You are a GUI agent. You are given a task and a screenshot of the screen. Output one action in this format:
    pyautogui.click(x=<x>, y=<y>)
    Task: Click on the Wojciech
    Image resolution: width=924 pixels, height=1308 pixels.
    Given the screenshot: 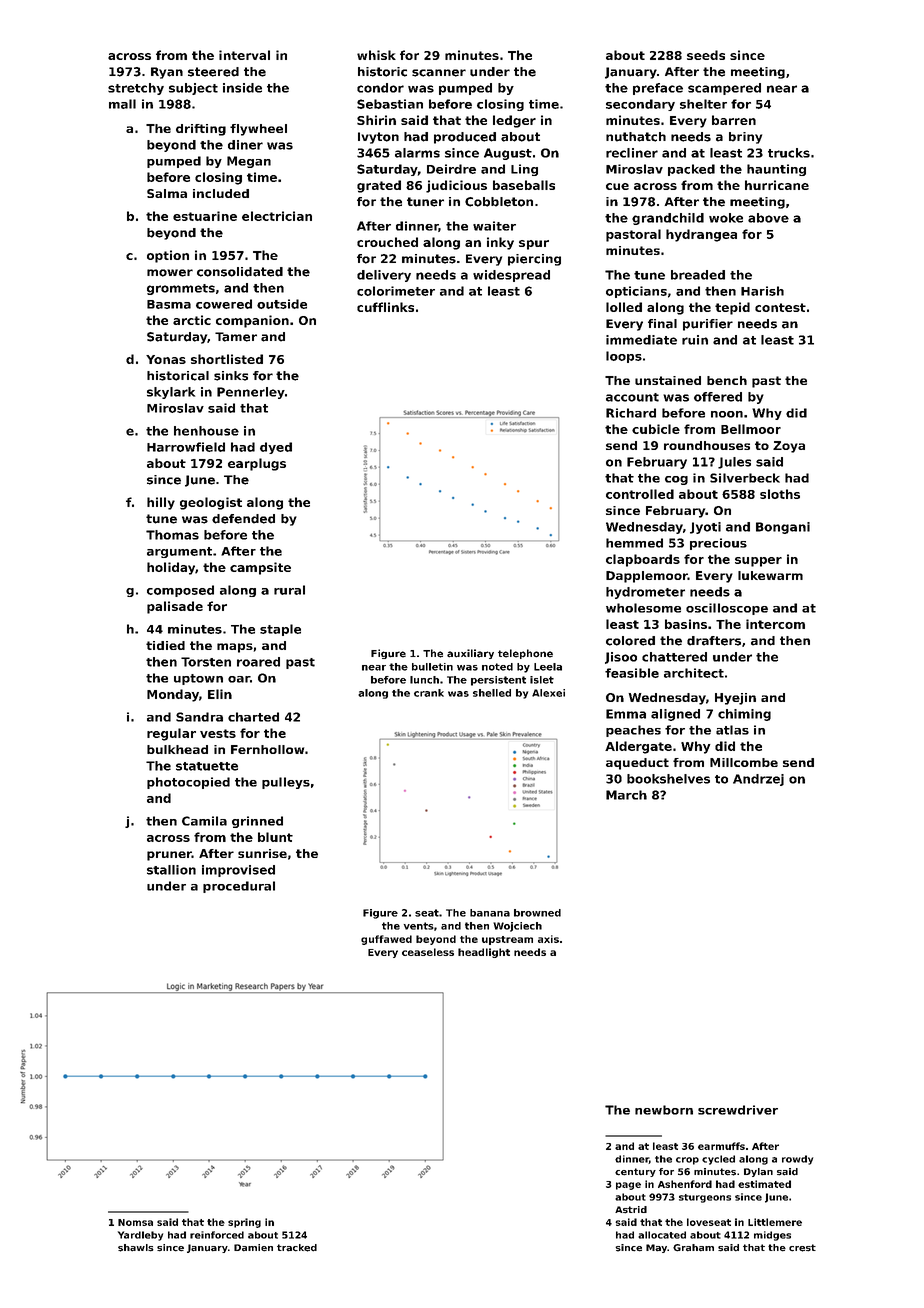 What is the action you would take?
    pyautogui.click(x=517, y=927)
